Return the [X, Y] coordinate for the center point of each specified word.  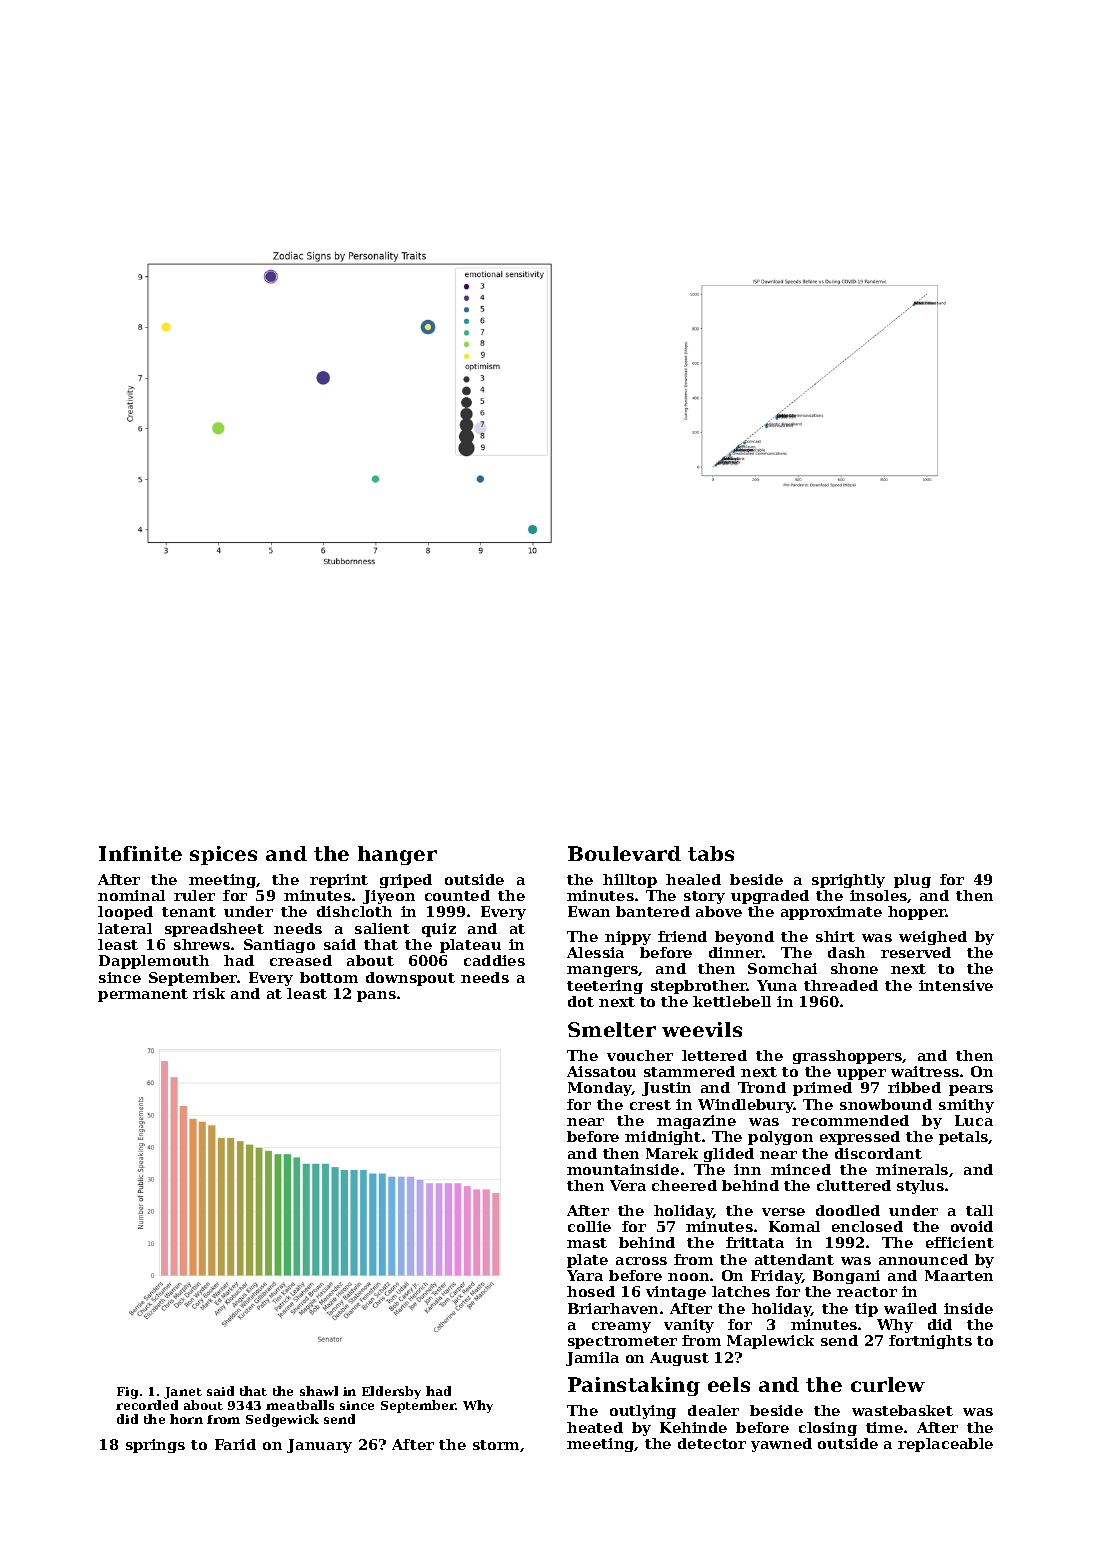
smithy [966, 1106]
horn [186, 1419]
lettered [714, 1055]
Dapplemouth [154, 962]
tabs [711, 853]
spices [223, 855]
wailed [910, 1308]
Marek [672, 1153]
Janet [183, 1393]
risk [209, 993]
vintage [676, 1293]
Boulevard [624, 853]
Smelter [612, 1029]
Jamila [592, 1359]
